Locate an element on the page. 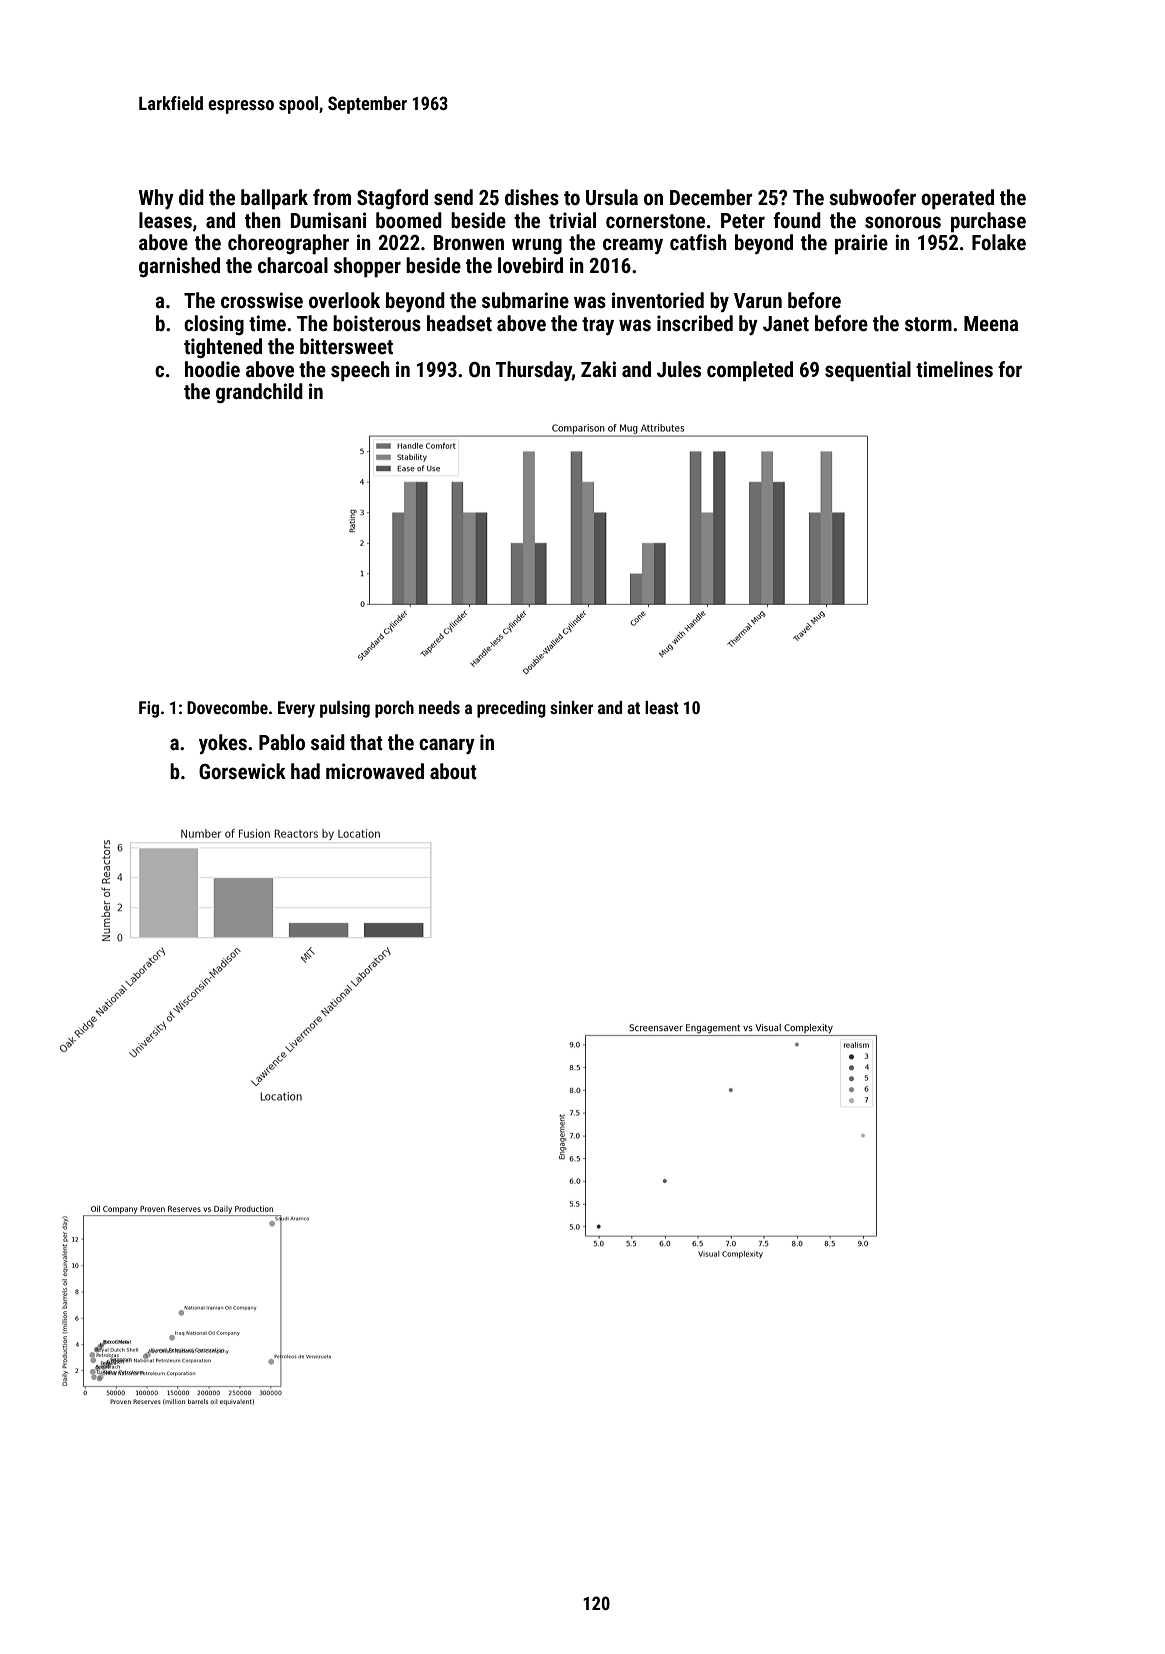 The image size is (1165, 1654). sequential is located at coordinates (868, 371).
